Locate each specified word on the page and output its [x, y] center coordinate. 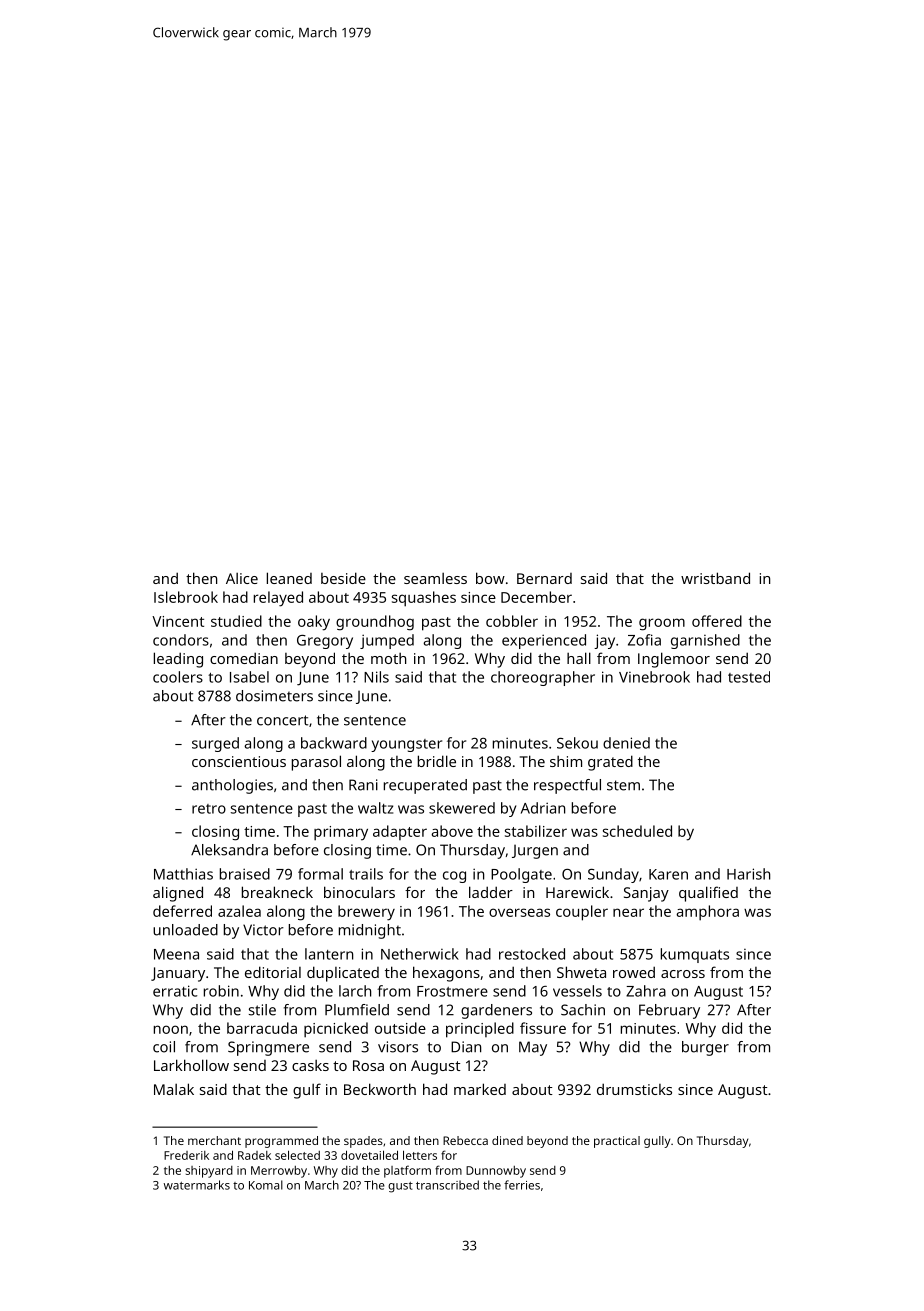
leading [178, 660]
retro [209, 809]
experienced [544, 641]
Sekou [577, 743]
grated [610, 763]
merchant [214, 1140]
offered [717, 621]
